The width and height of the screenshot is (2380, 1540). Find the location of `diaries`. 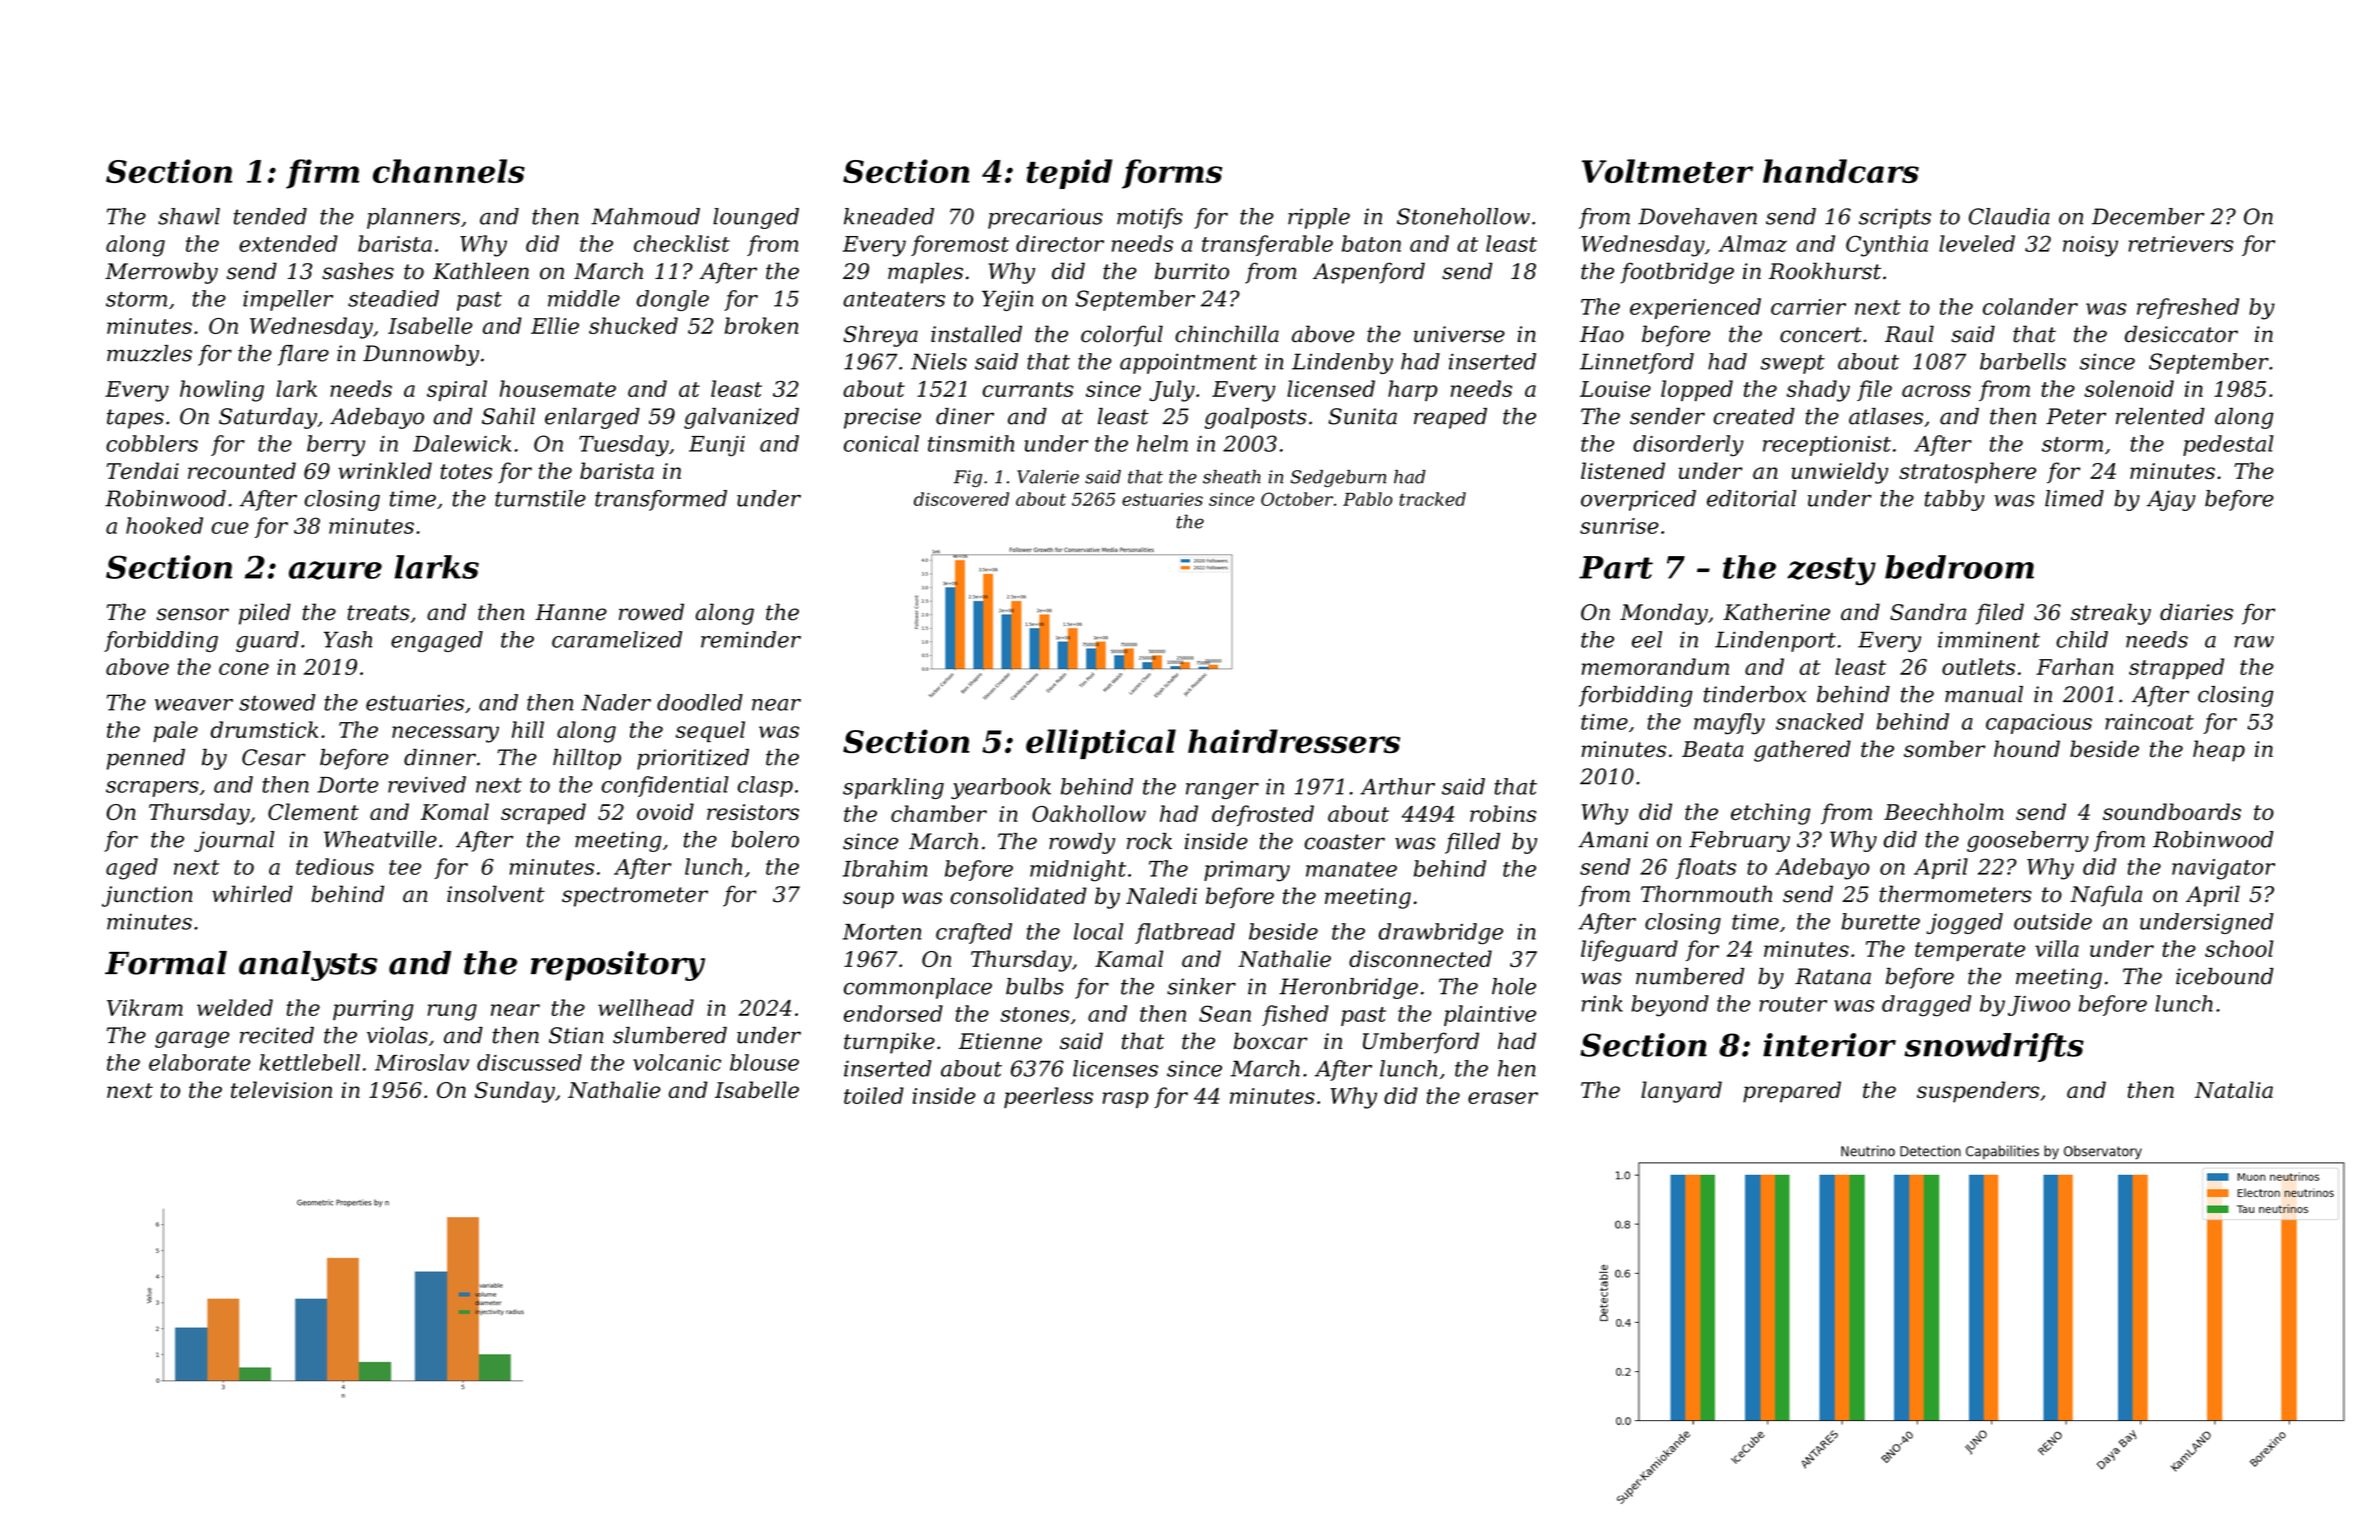

diaries is located at coordinates (2196, 612).
